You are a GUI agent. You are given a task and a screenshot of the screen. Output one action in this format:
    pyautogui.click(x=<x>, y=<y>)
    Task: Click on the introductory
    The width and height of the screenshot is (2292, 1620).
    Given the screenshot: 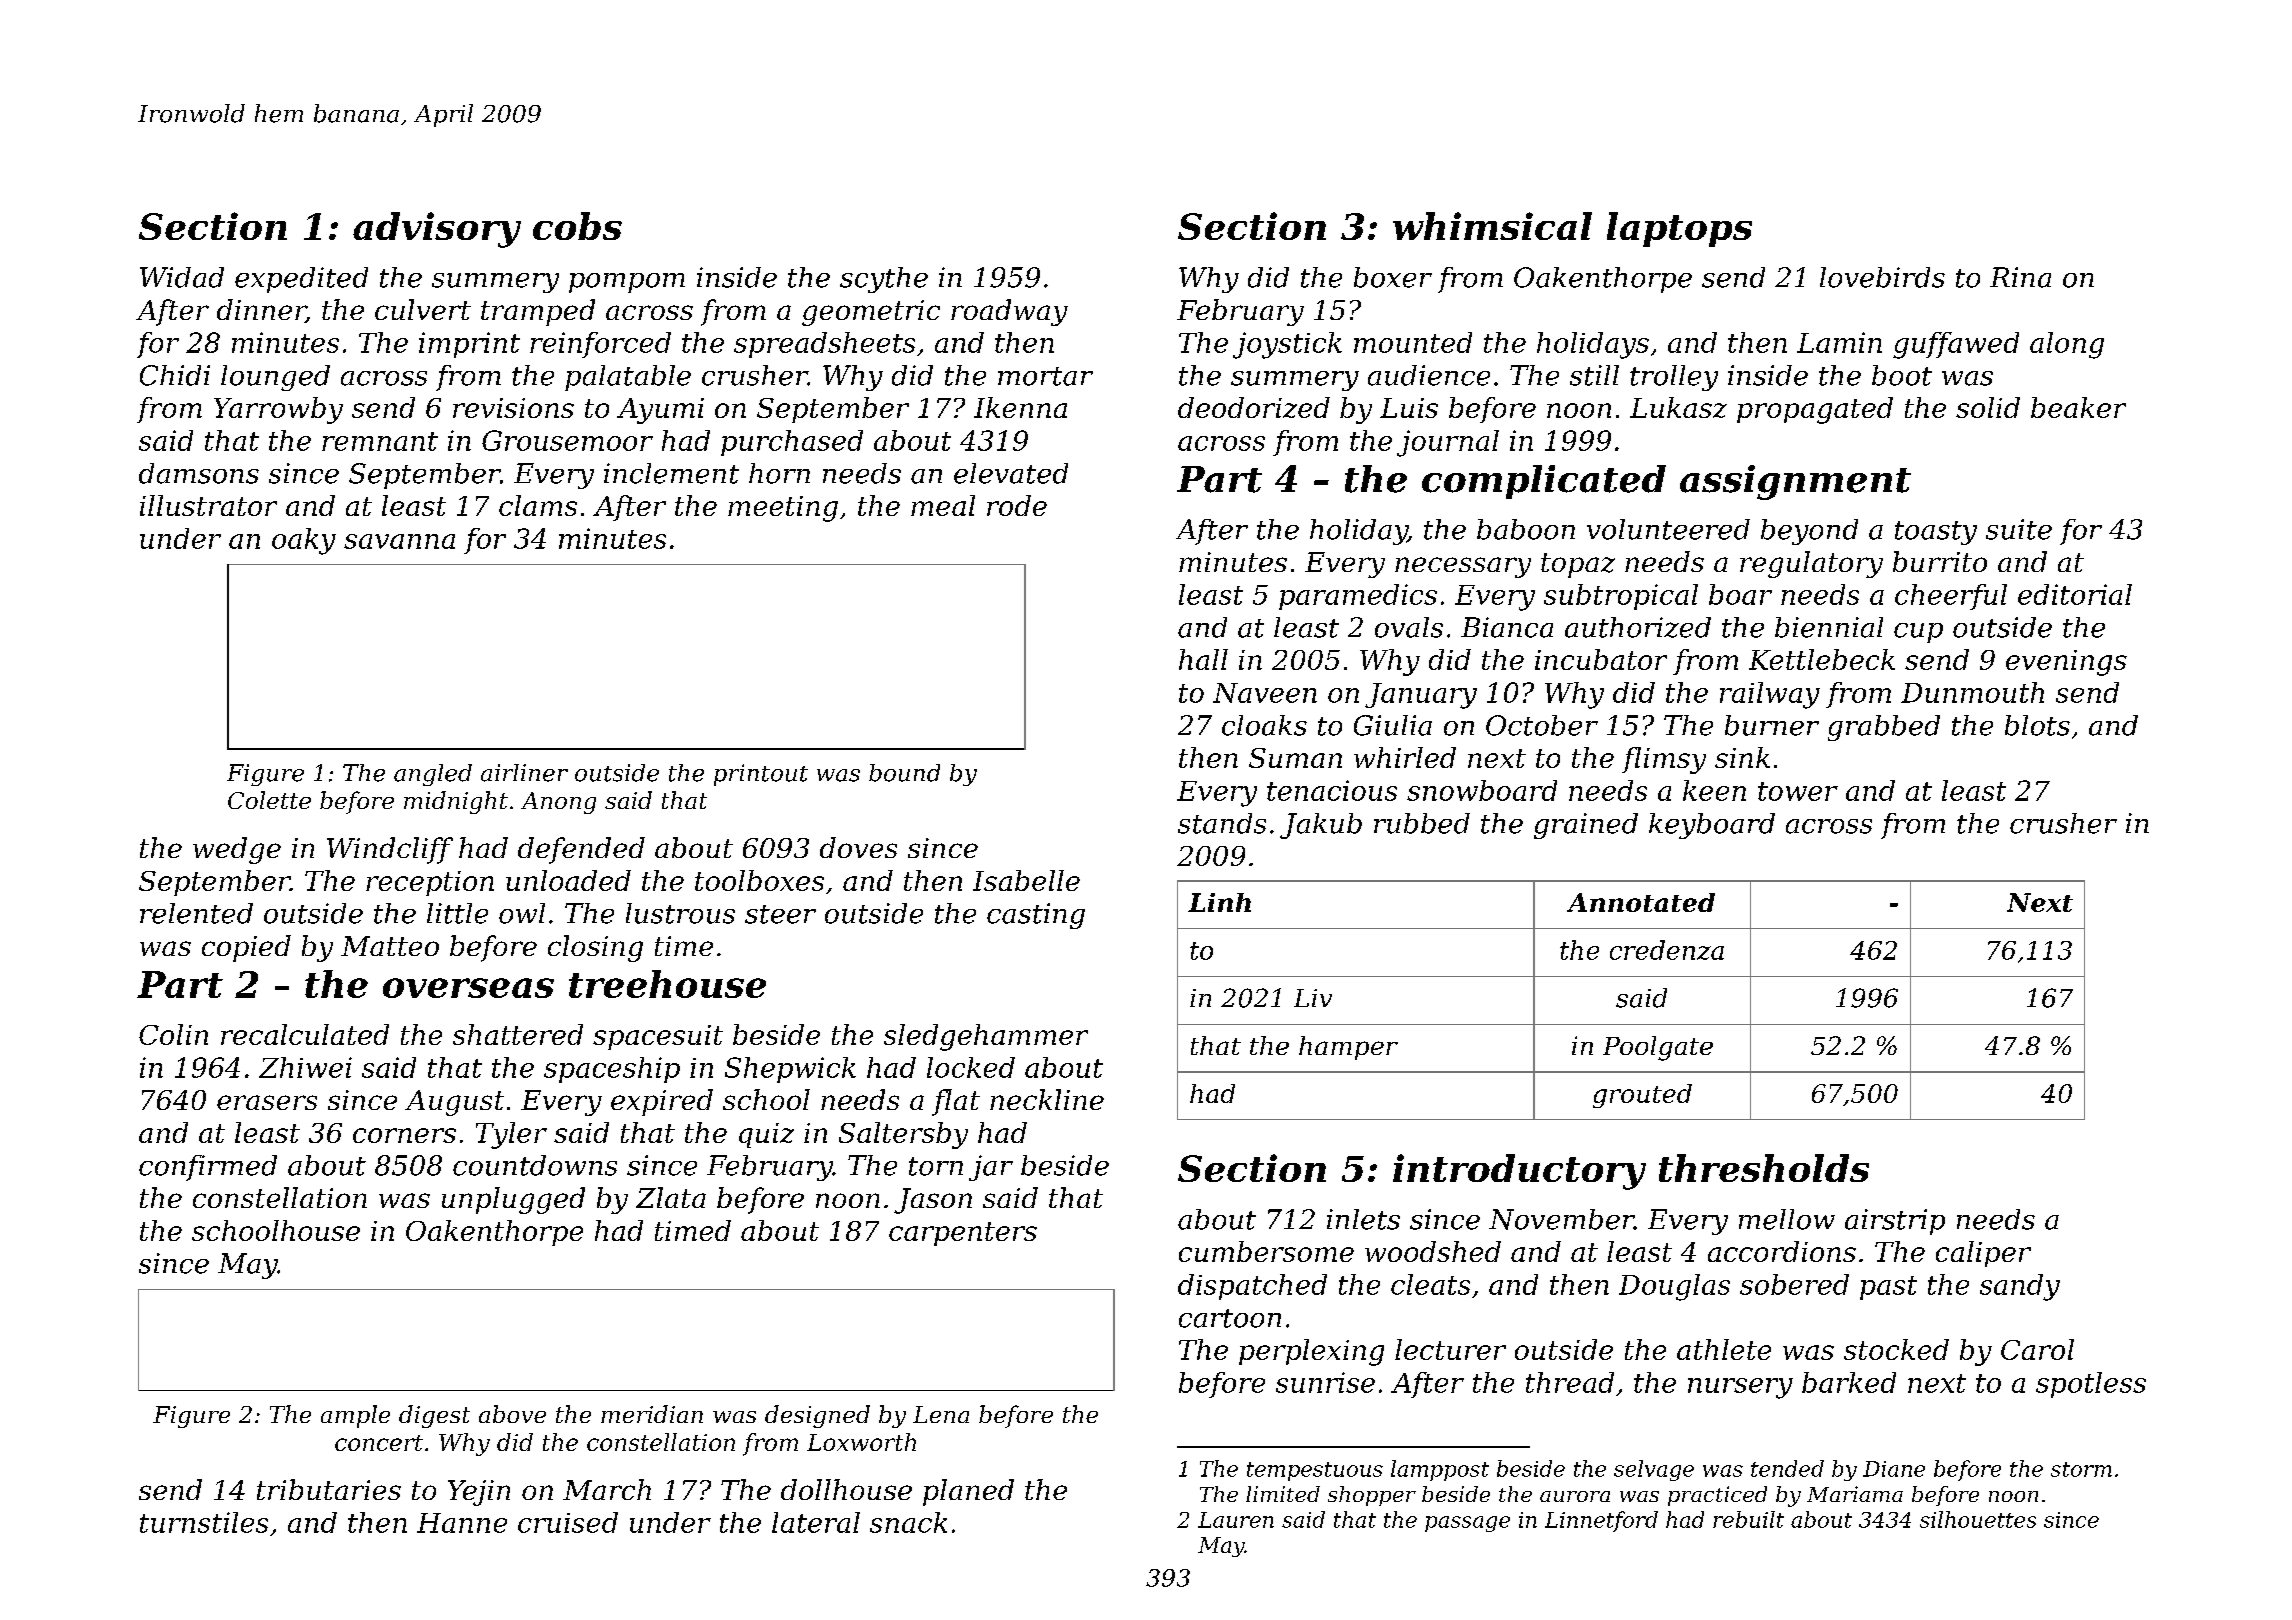 What is the action you would take?
    pyautogui.click(x=1519, y=1172)
